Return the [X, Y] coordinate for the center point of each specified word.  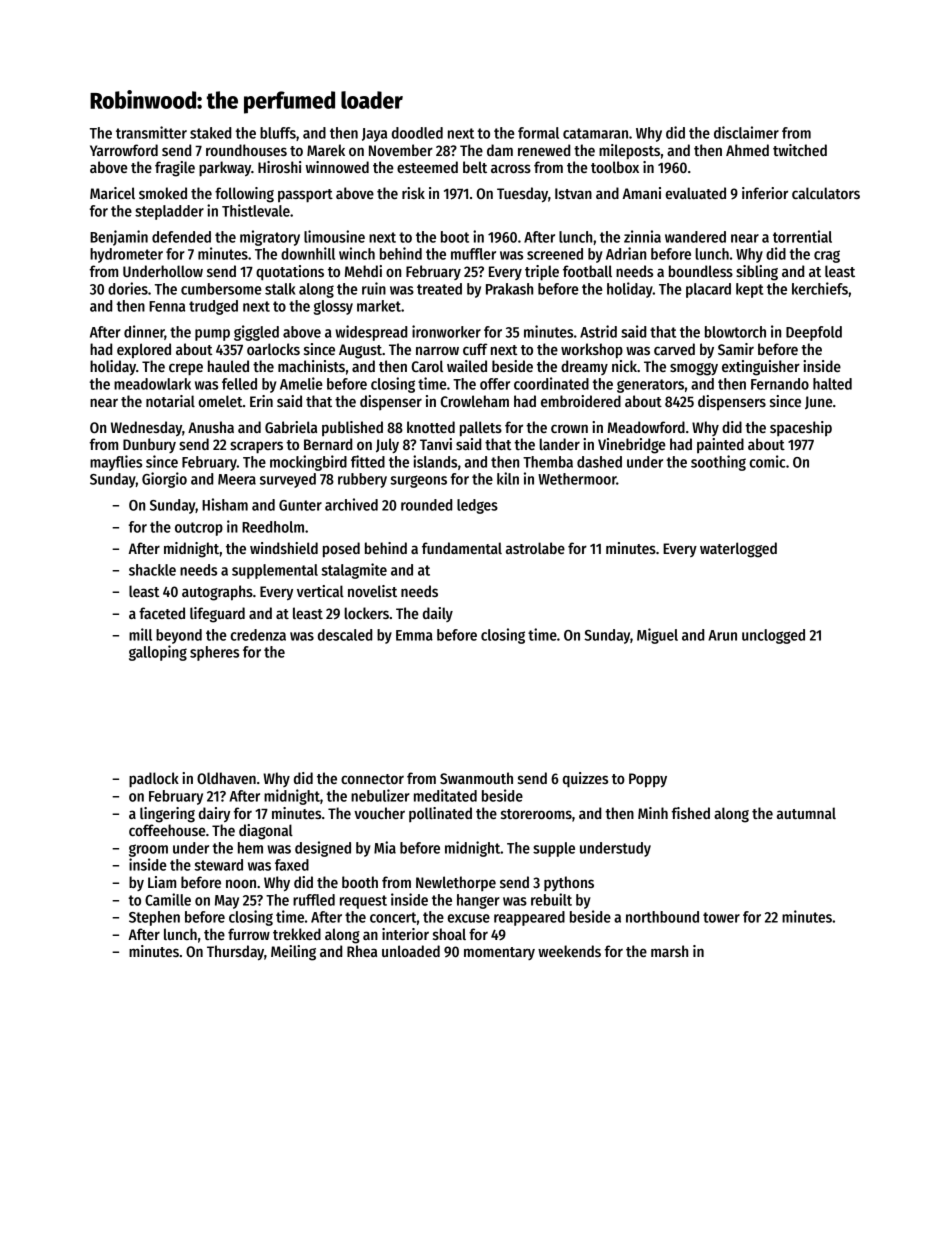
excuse [468, 918]
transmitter [151, 132]
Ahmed [747, 150]
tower [721, 917]
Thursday [235, 952]
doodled [417, 133]
